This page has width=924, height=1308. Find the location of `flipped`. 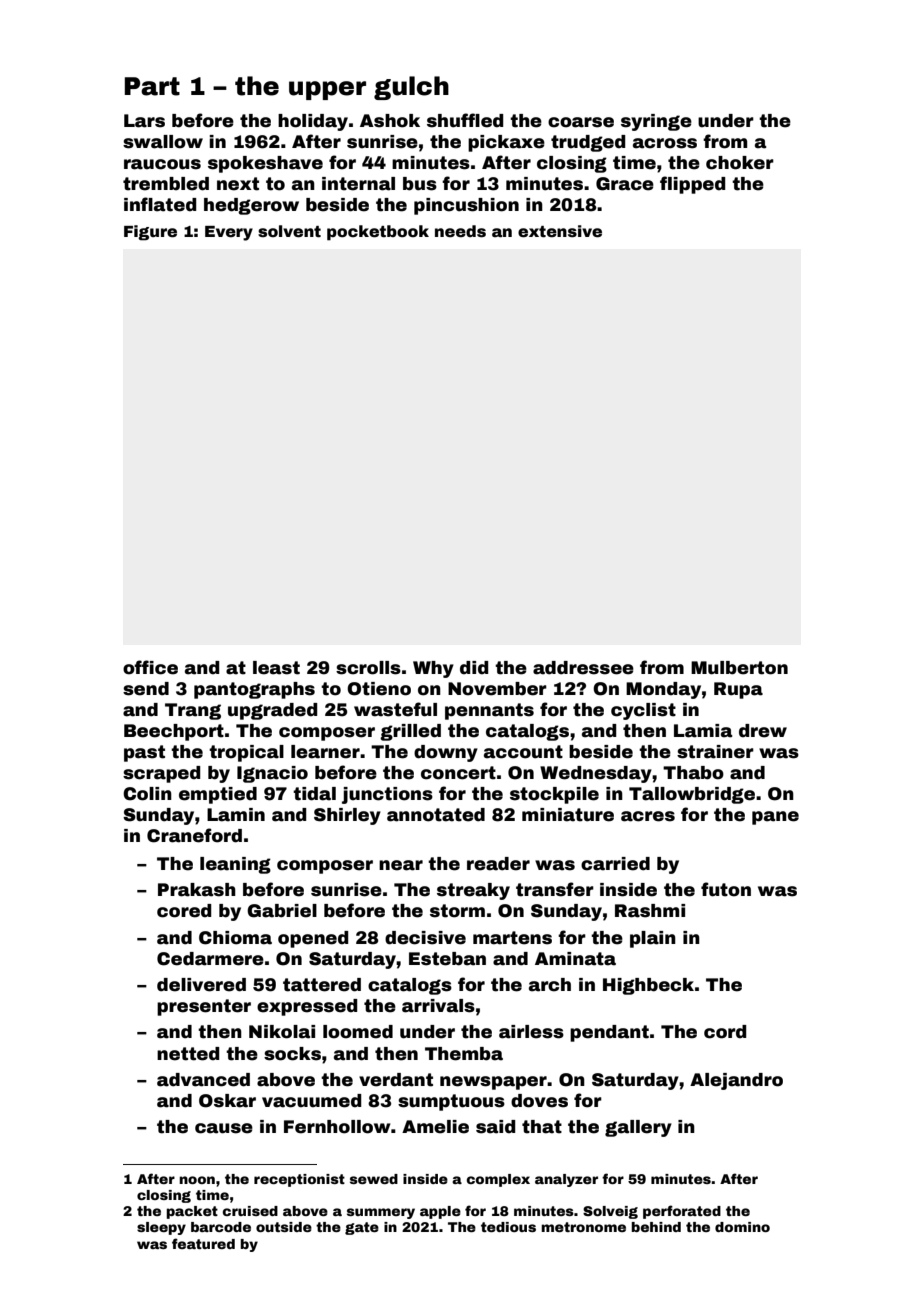

flipped is located at coordinates (692, 185).
